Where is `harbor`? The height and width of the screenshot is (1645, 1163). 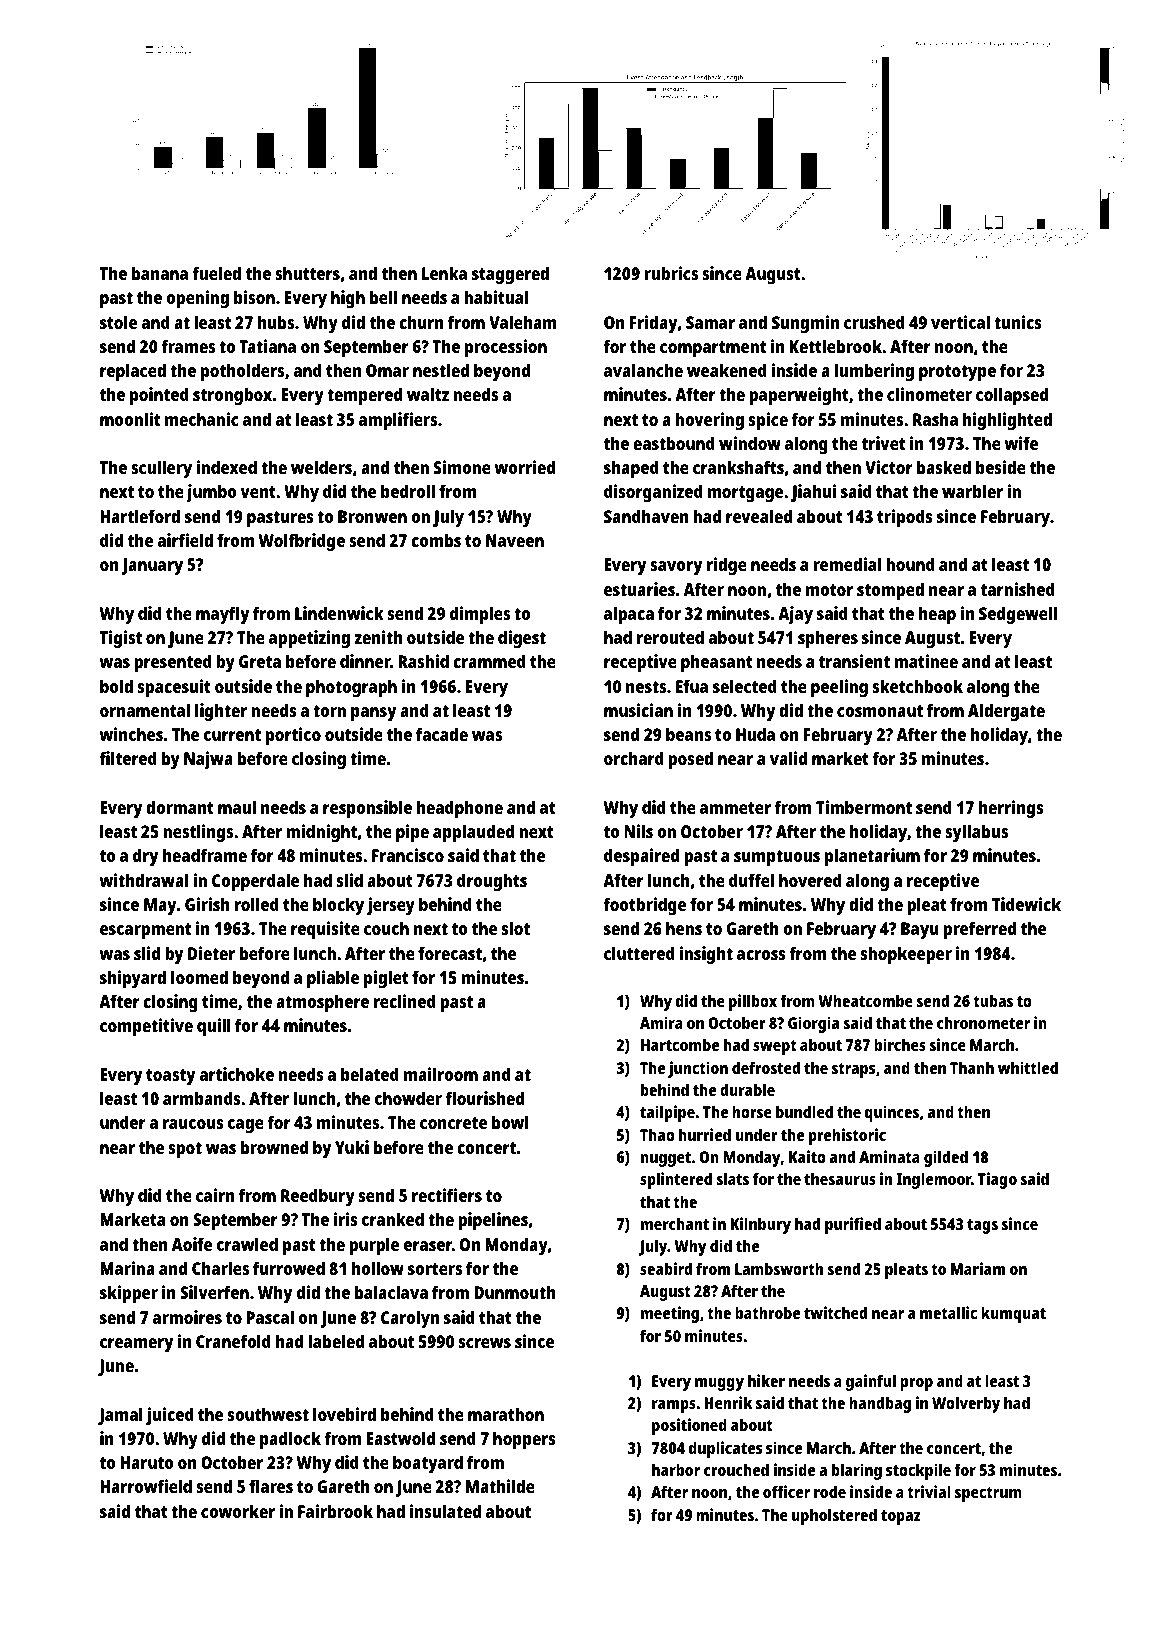 harbor is located at coordinates (676, 1469).
